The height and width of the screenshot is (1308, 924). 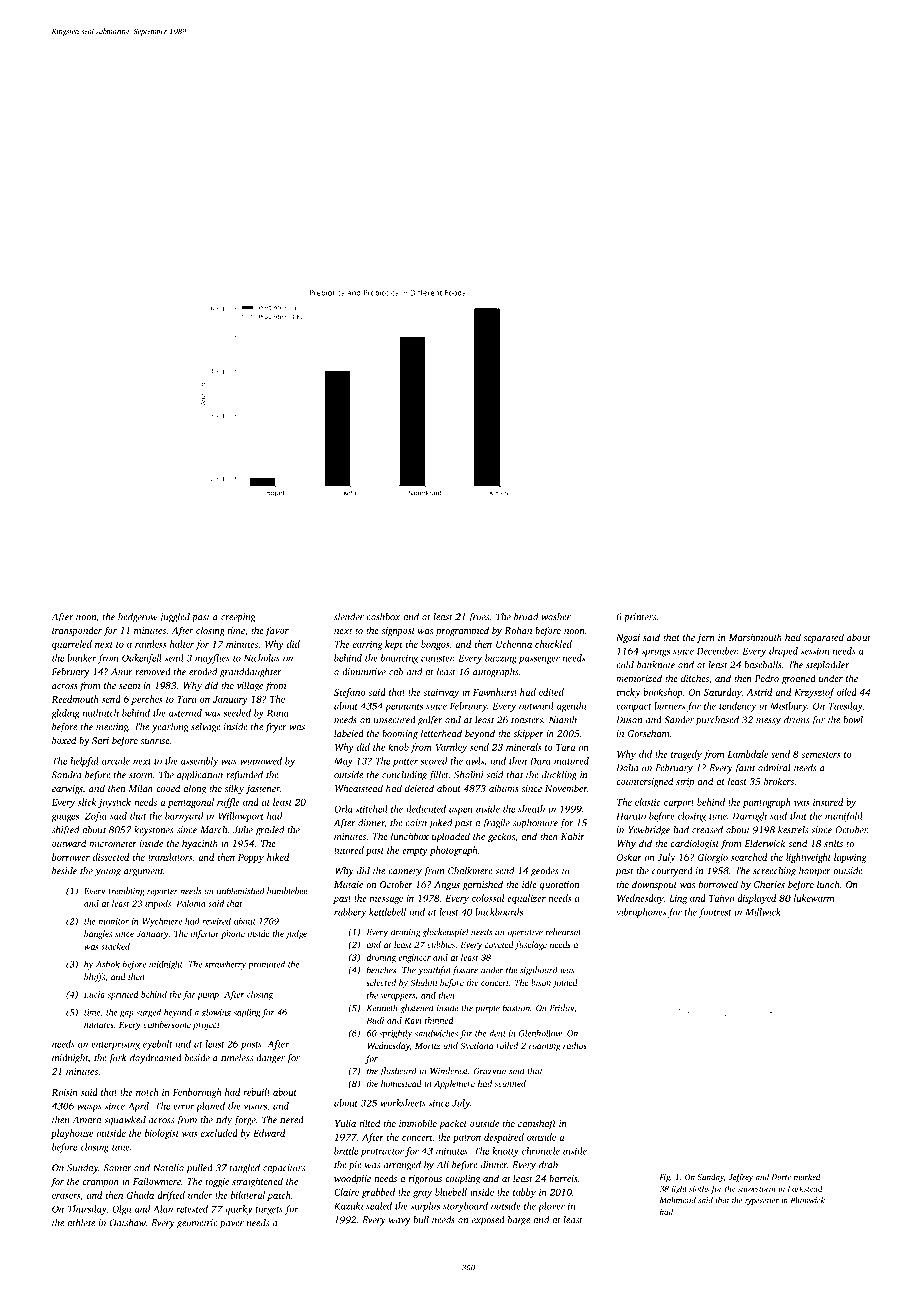 I want to click on chuckled, so click(x=553, y=644).
